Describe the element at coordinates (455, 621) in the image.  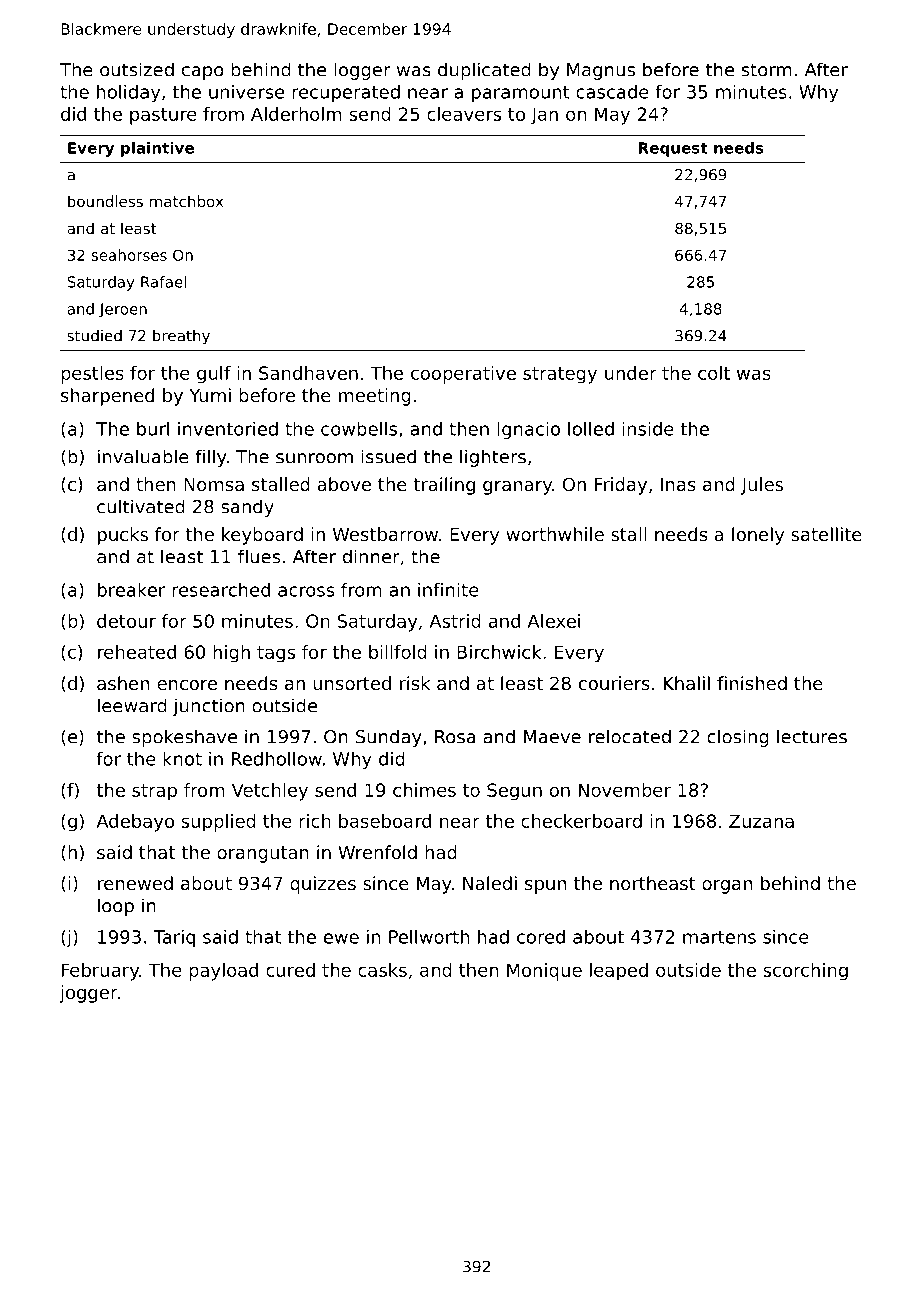
I see `Astrid` at that location.
